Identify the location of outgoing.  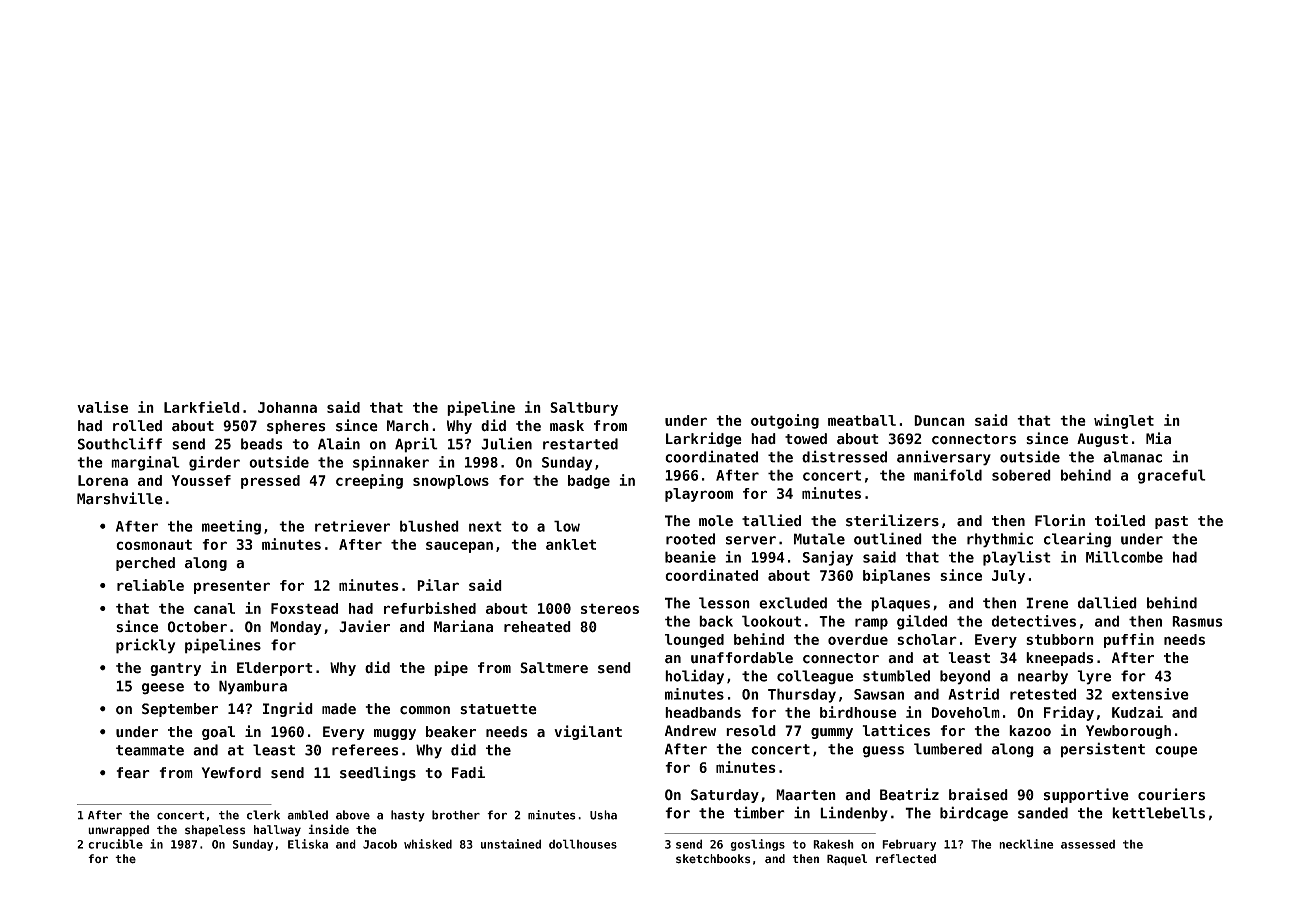
(785, 421).
